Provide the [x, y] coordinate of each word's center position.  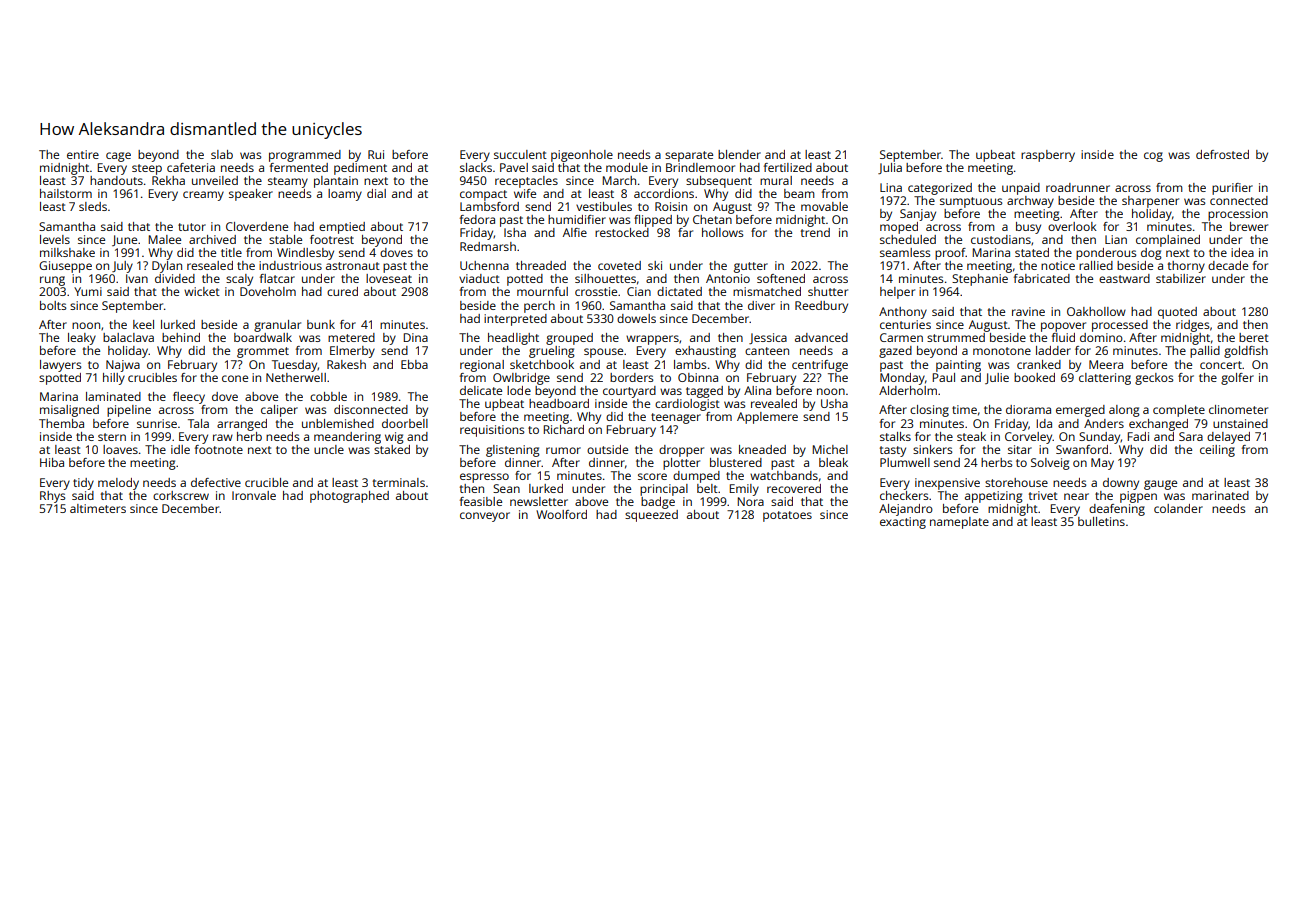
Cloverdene [257, 226]
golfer [1237, 379]
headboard [559, 403]
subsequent [719, 182]
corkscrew [181, 495]
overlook [1072, 226]
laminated [113, 396]
